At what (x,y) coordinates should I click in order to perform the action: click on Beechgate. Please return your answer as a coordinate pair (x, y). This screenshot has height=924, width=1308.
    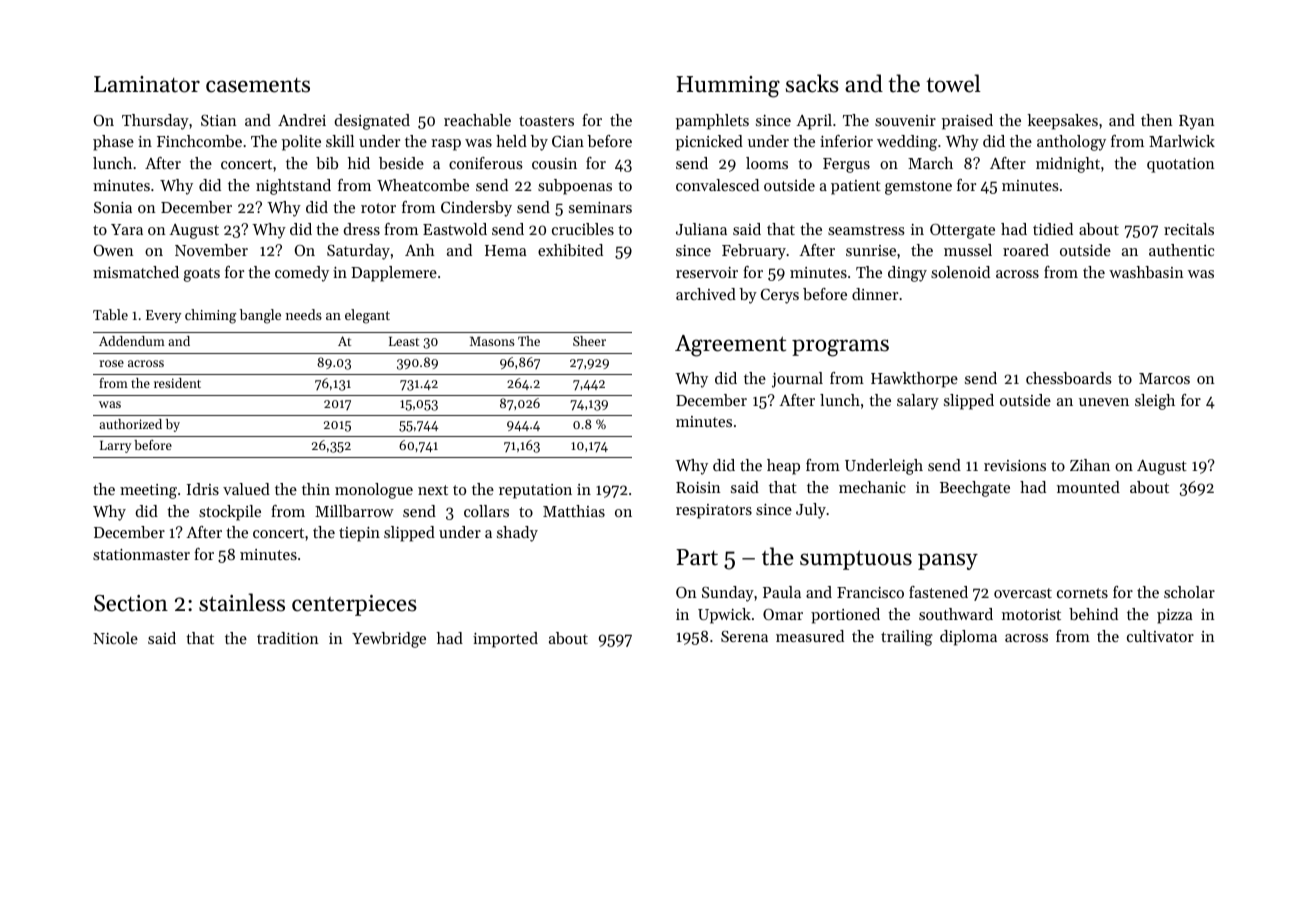
    Looking at the image, I should click on (975, 489).
